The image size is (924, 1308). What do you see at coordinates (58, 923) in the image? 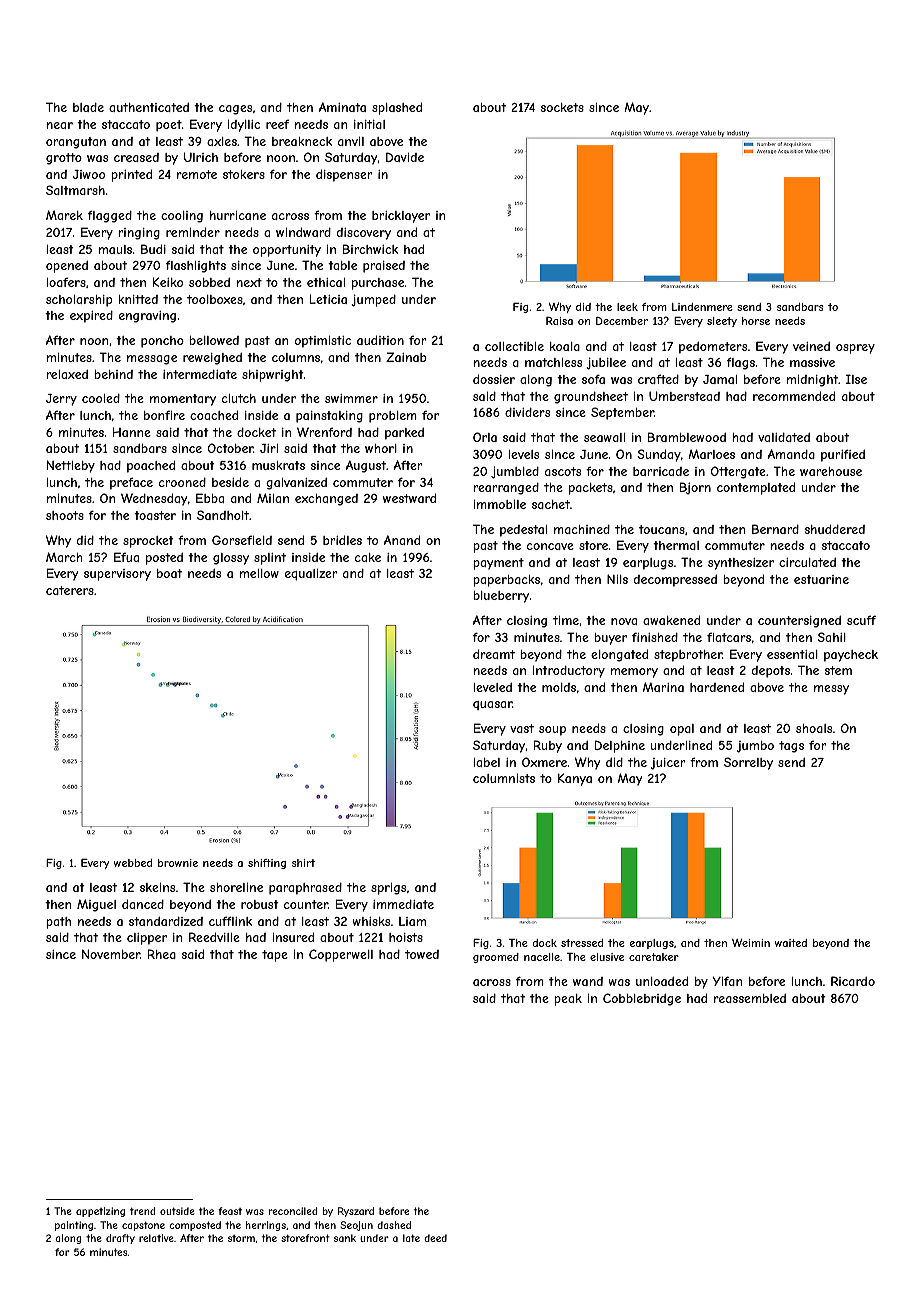
I see `path` at bounding box center [58, 923].
